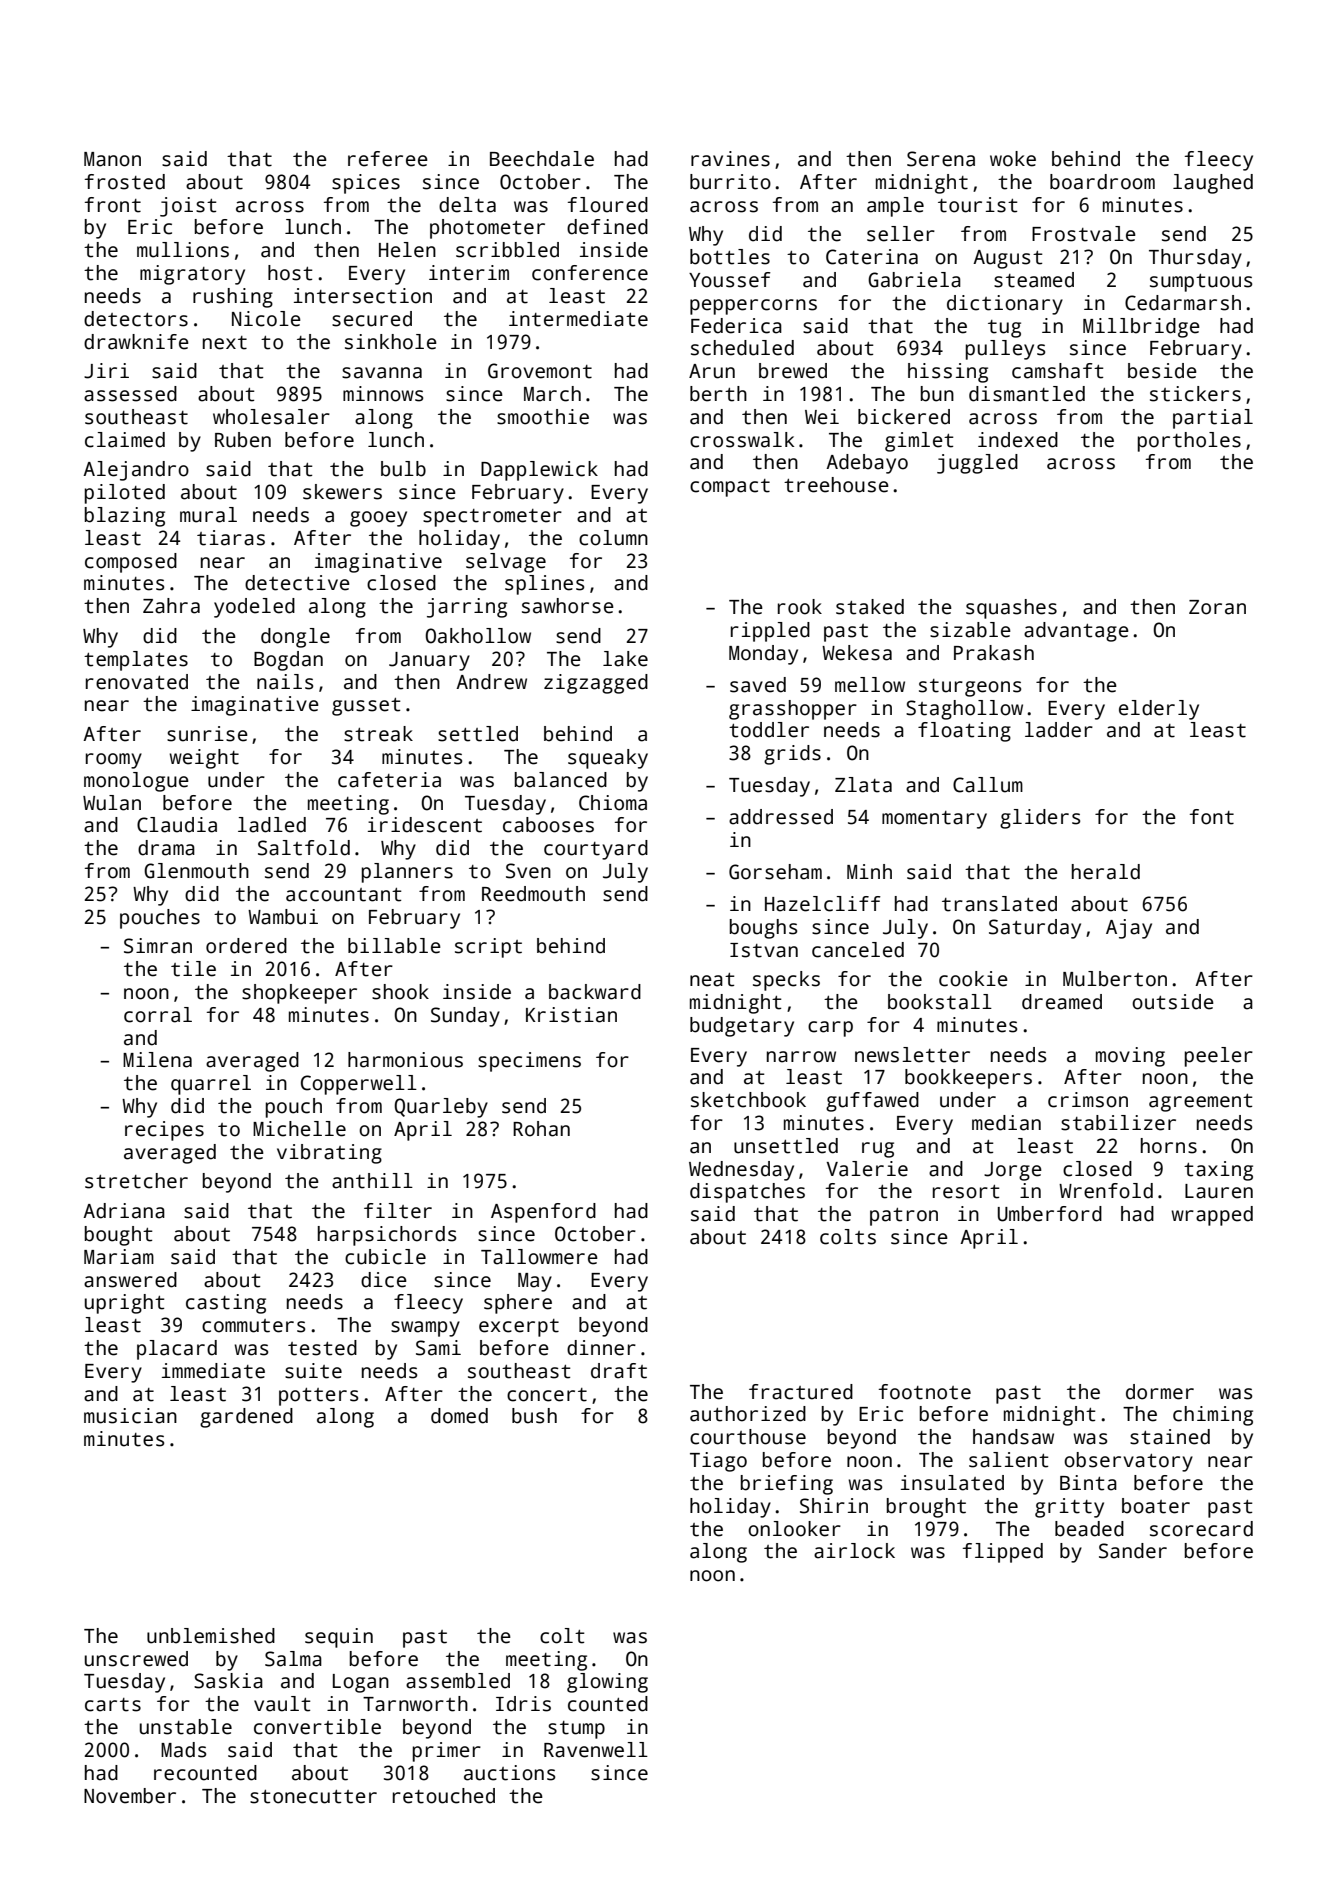 This page has width=1338, height=1893. What do you see at coordinates (533, 894) in the page?
I see `Reedmouth` at bounding box center [533, 894].
